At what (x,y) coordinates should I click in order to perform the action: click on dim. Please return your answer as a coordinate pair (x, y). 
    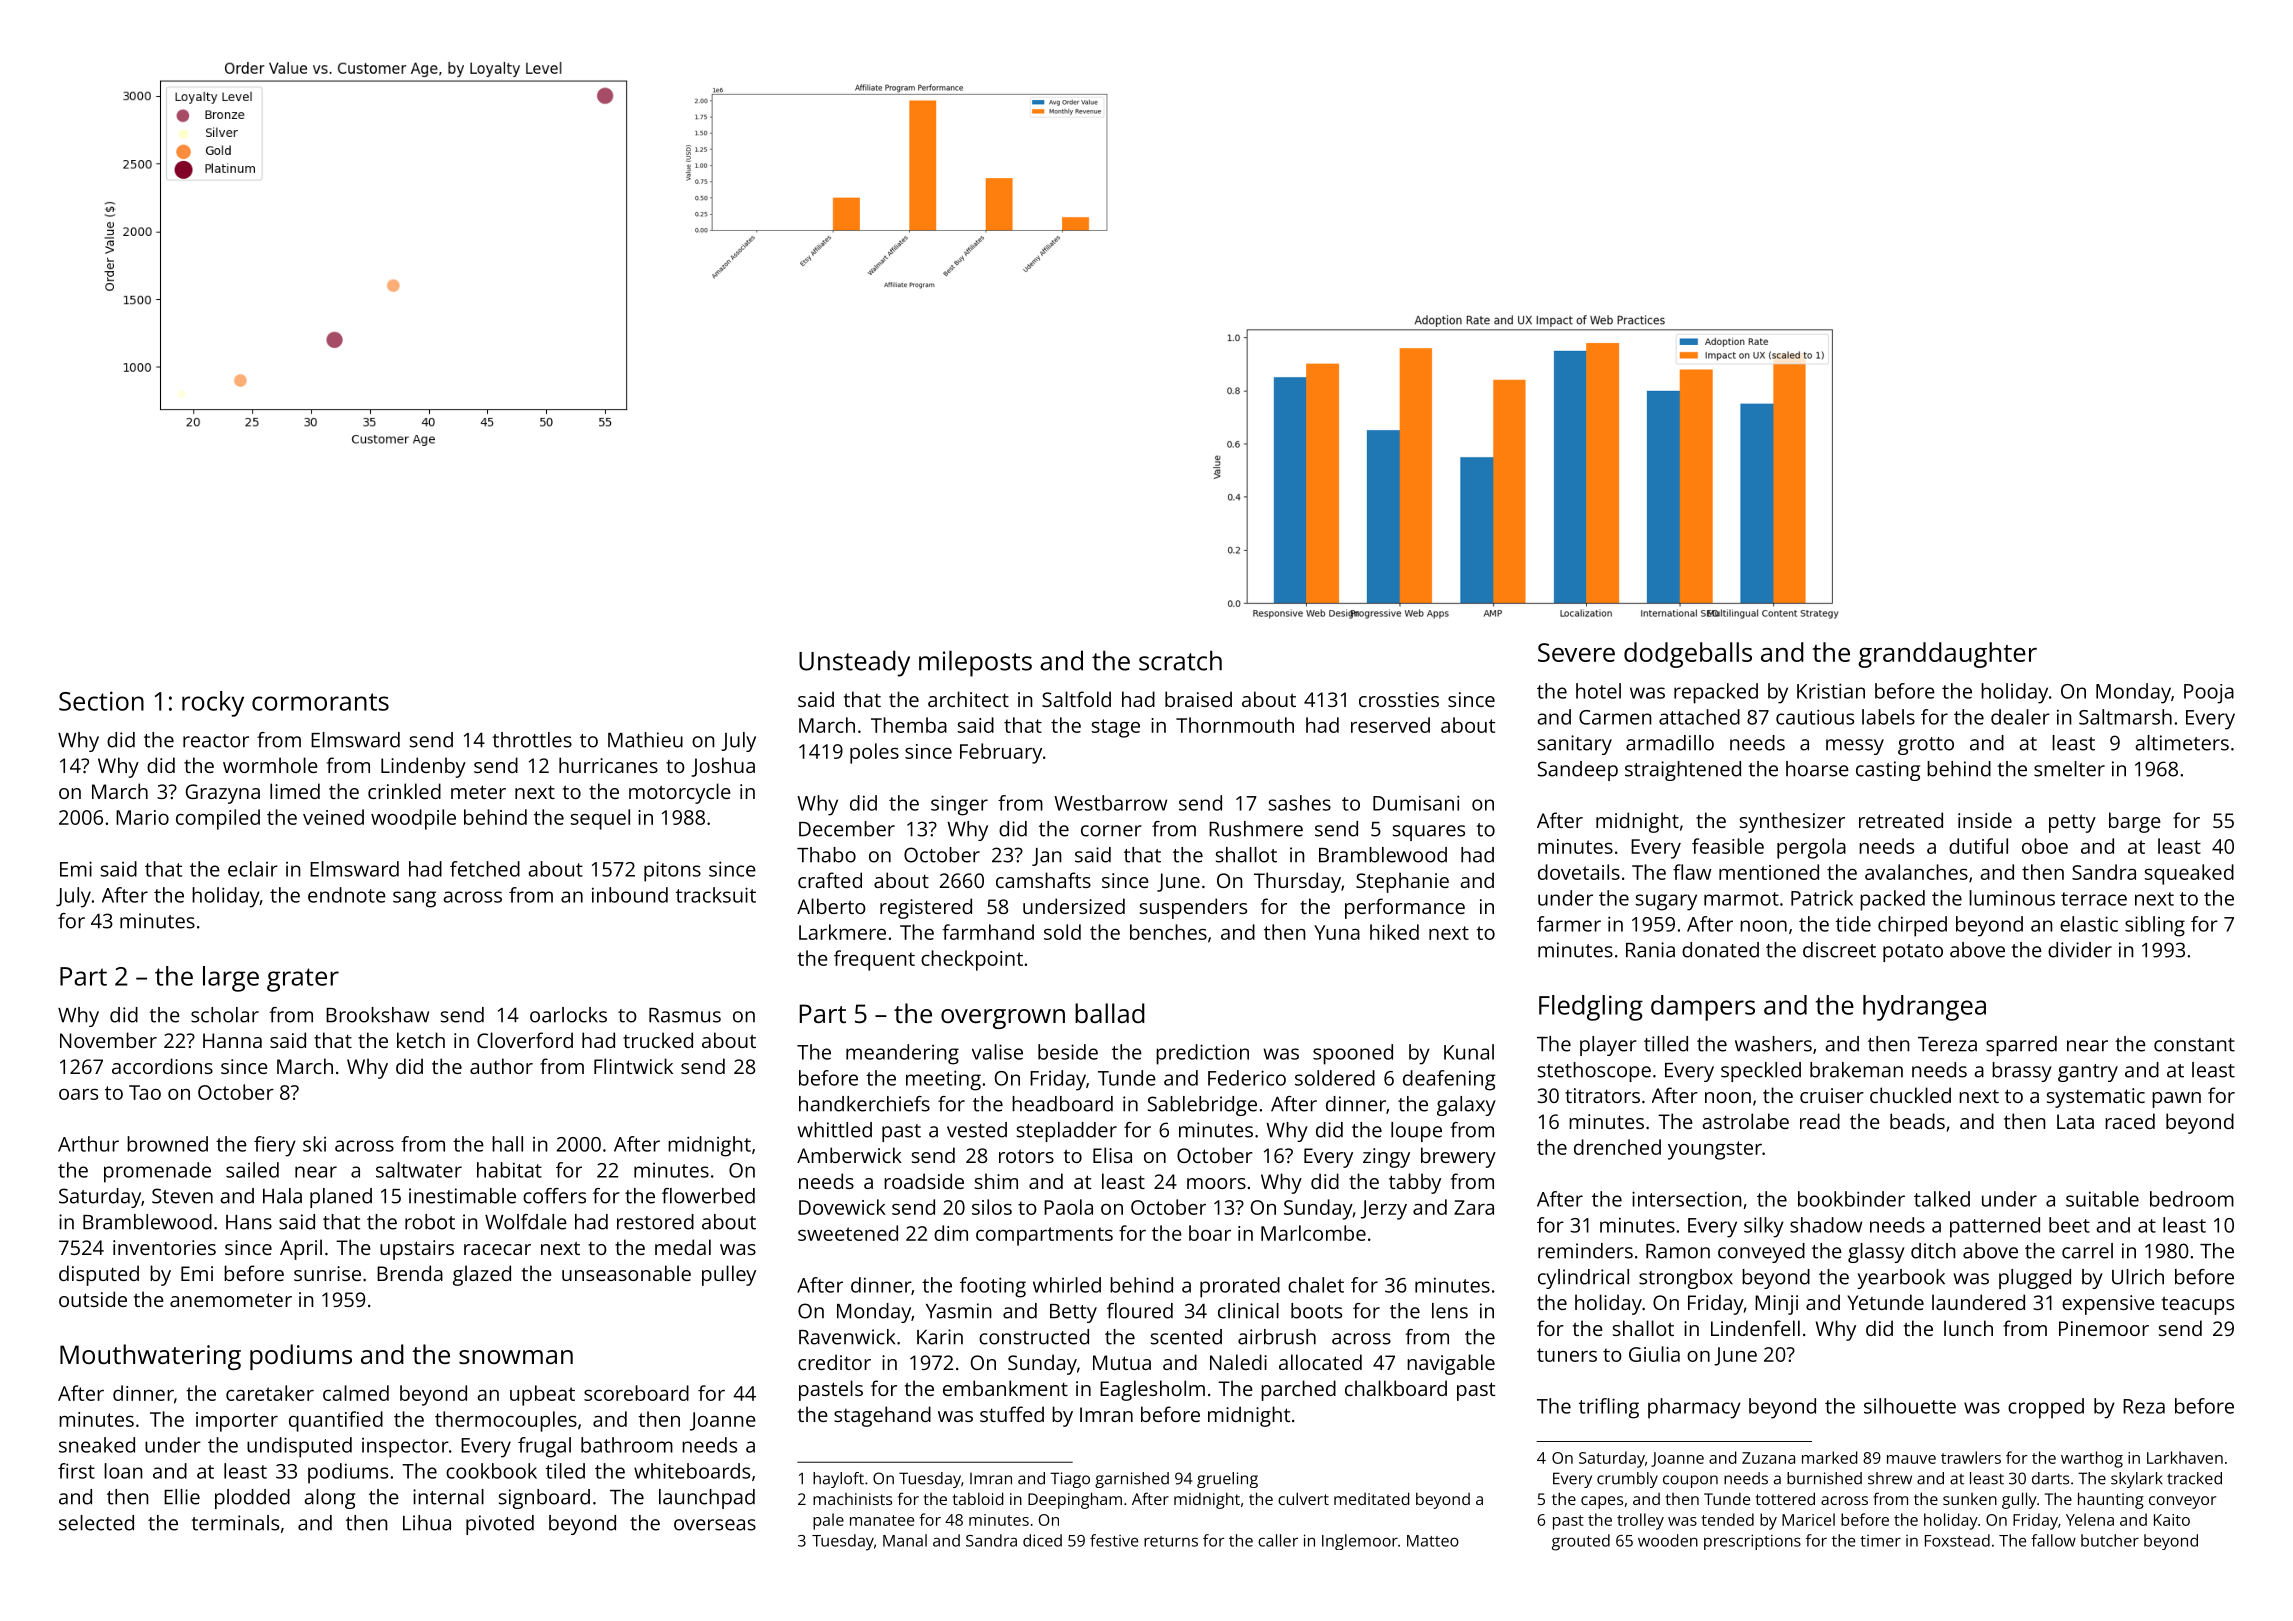
    Looking at the image, I should click on (951, 1233).
